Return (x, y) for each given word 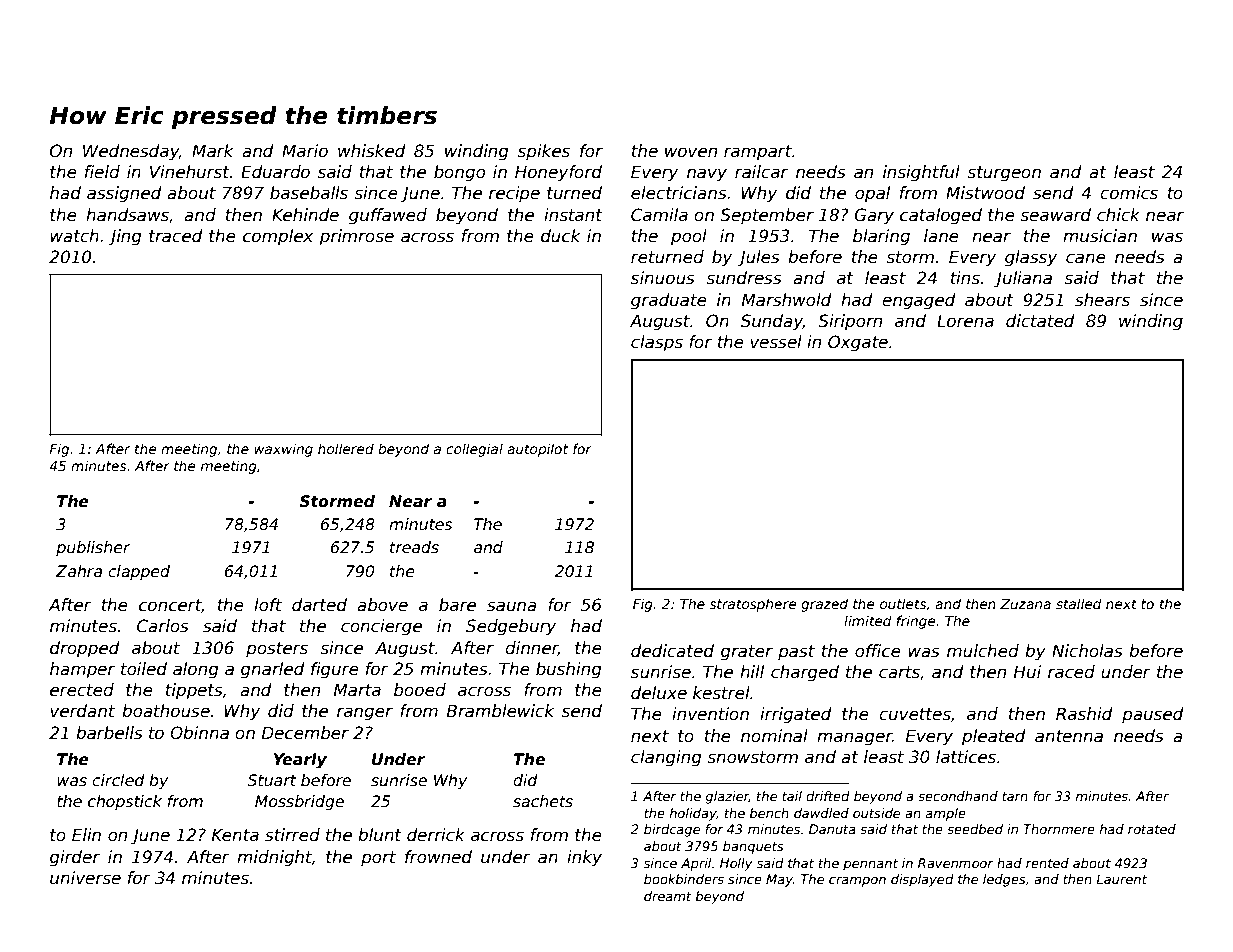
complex (278, 237)
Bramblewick (500, 711)
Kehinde (305, 215)
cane (1086, 258)
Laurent (1121, 879)
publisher (93, 548)
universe (85, 878)
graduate (669, 301)
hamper (82, 670)
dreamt (668, 896)
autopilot (537, 450)
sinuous (663, 278)
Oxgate (858, 343)
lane (941, 236)
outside (876, 813)
